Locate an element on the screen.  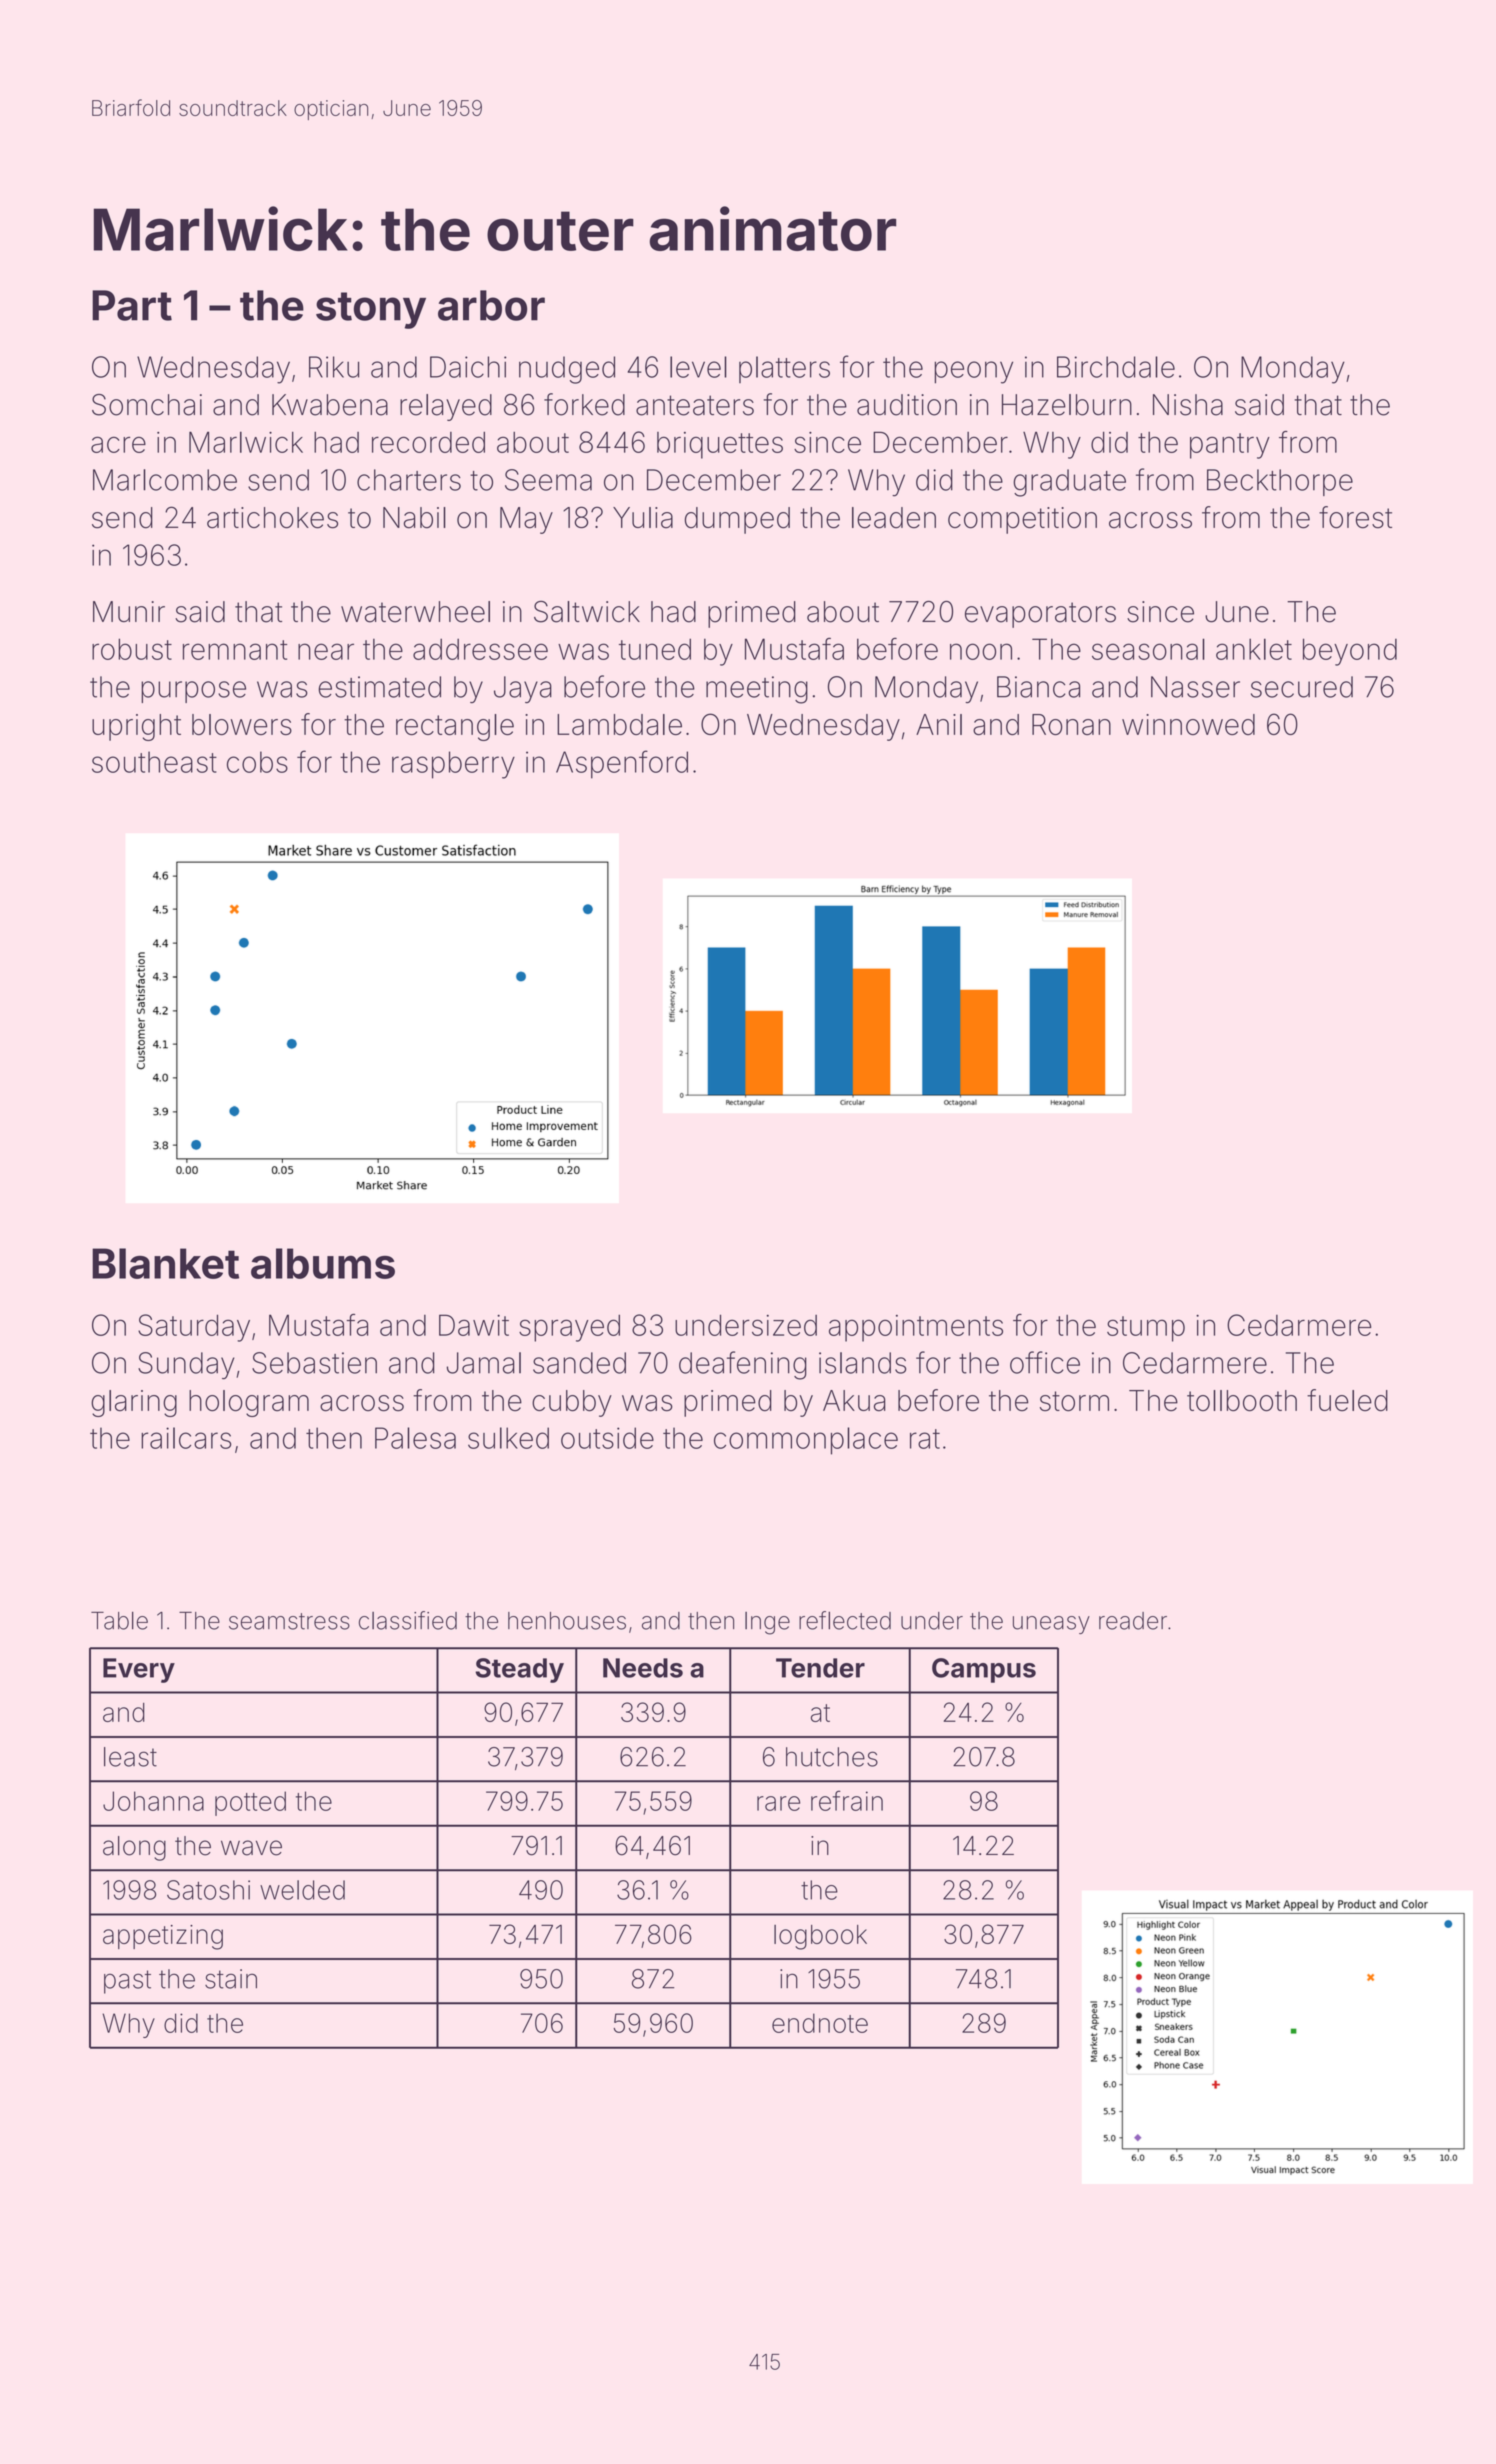
Dawit is located at coordinates (474, 1325).
